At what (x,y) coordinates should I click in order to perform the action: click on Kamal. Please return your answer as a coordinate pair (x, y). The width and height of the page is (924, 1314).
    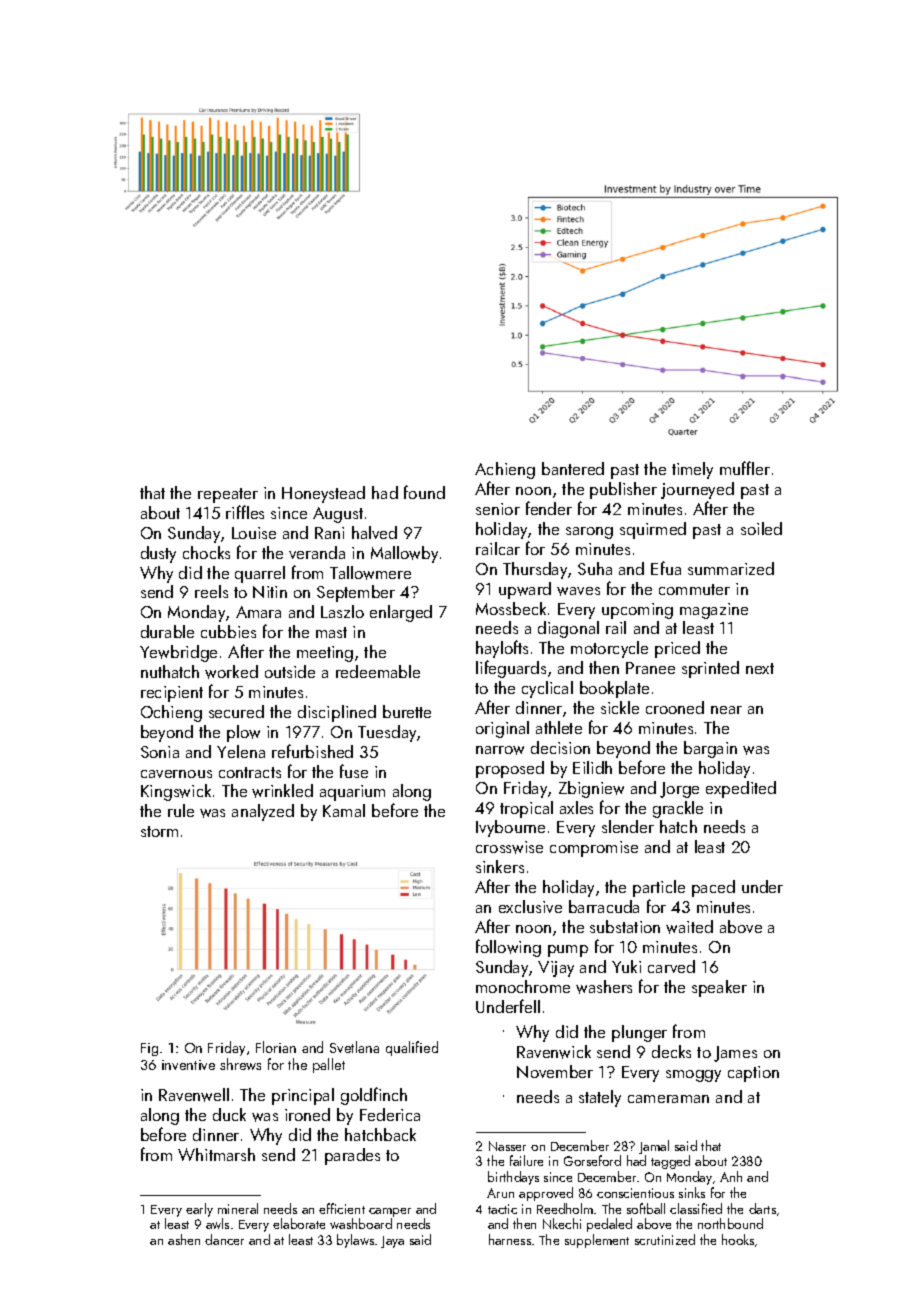
    Looking at the image, I should click on (344, 810).
